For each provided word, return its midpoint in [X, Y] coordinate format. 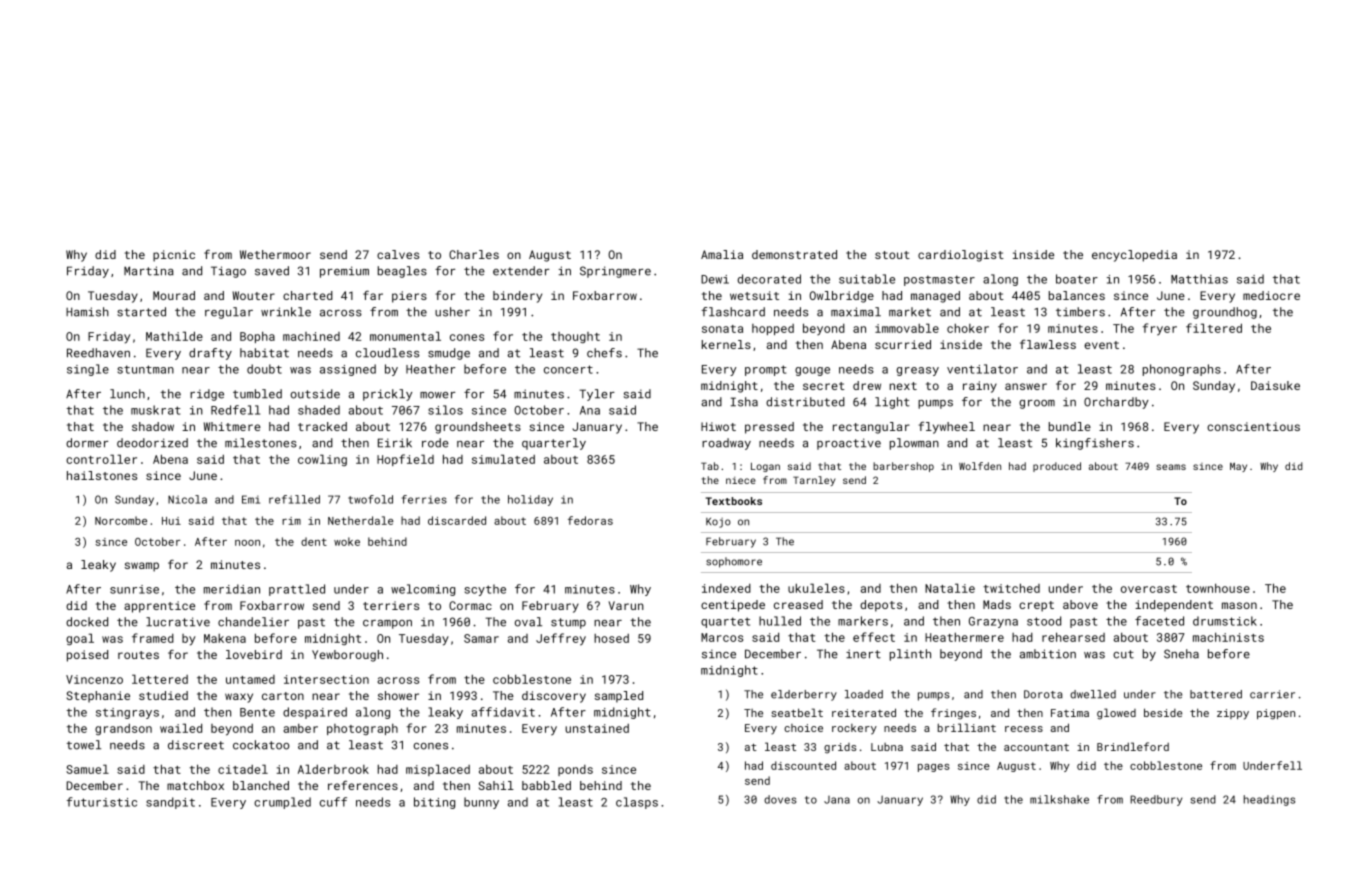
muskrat [155, 410]
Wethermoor [275, 254]
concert [568, 369]
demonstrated [794, 254]
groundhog [1225, 313]
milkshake [1059, 799]
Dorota [1043, 694]
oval [528, 622]
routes [138, 655]
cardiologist [961, 256]
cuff [333, 802]
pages [934, 768]
